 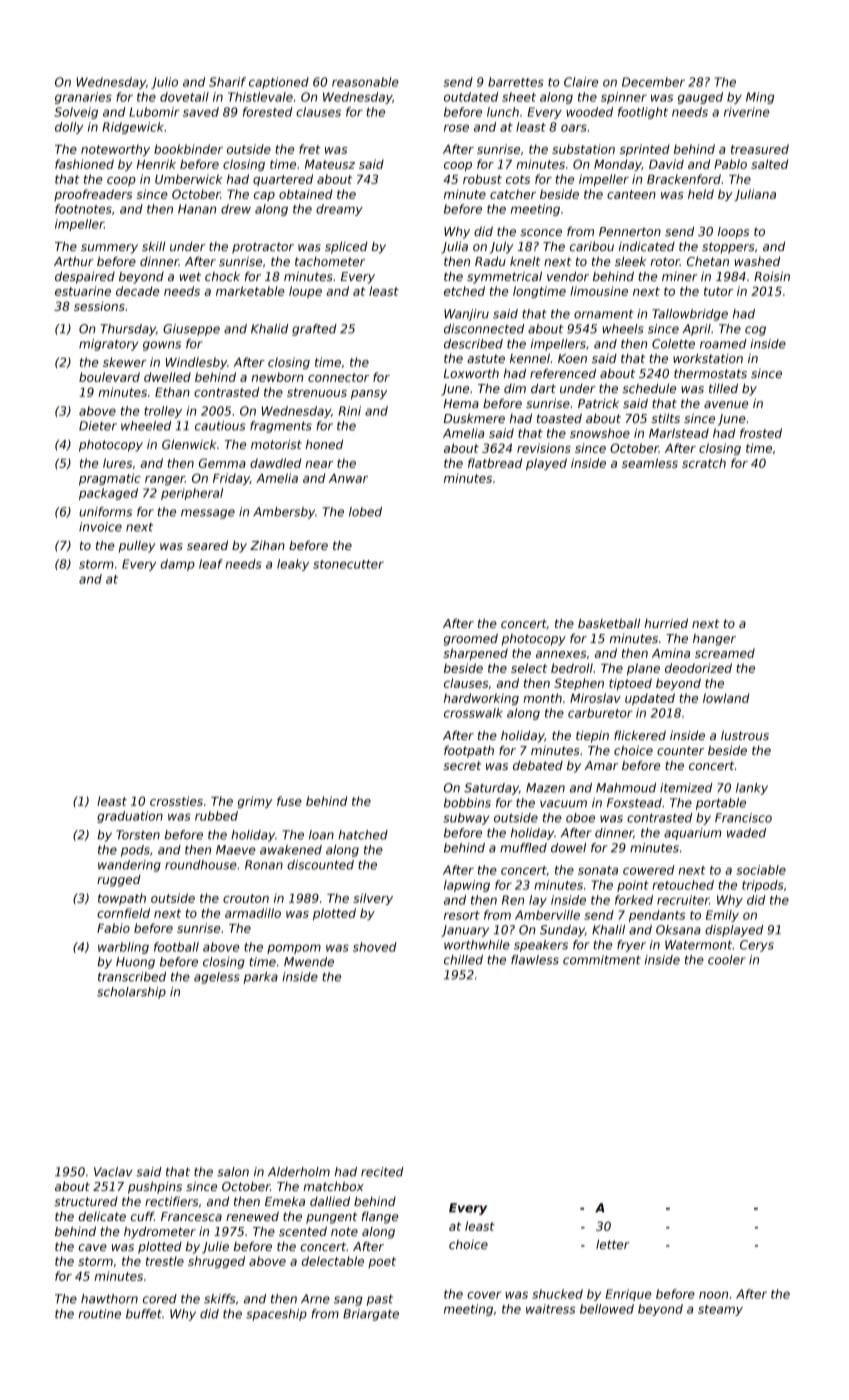 What do you see at coordinates (98, 426) in the screenshot?
I see `Dieter` at bounding box center [98, 426].
